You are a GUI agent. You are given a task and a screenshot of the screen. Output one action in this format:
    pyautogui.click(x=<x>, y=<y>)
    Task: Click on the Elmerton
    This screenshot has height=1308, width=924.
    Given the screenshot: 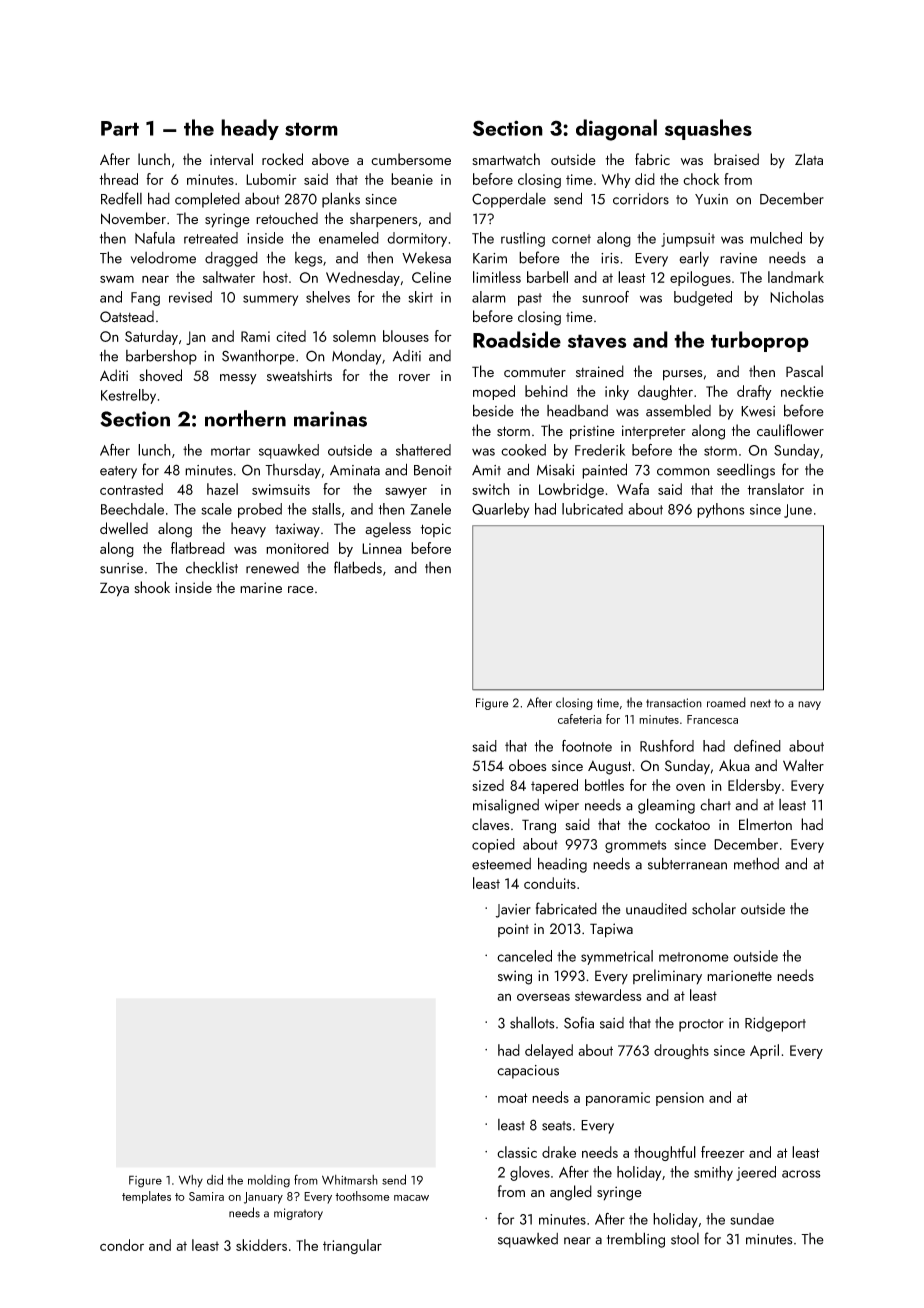 What is the action you would take?
    pyautogui.click(x=765, y=824)
